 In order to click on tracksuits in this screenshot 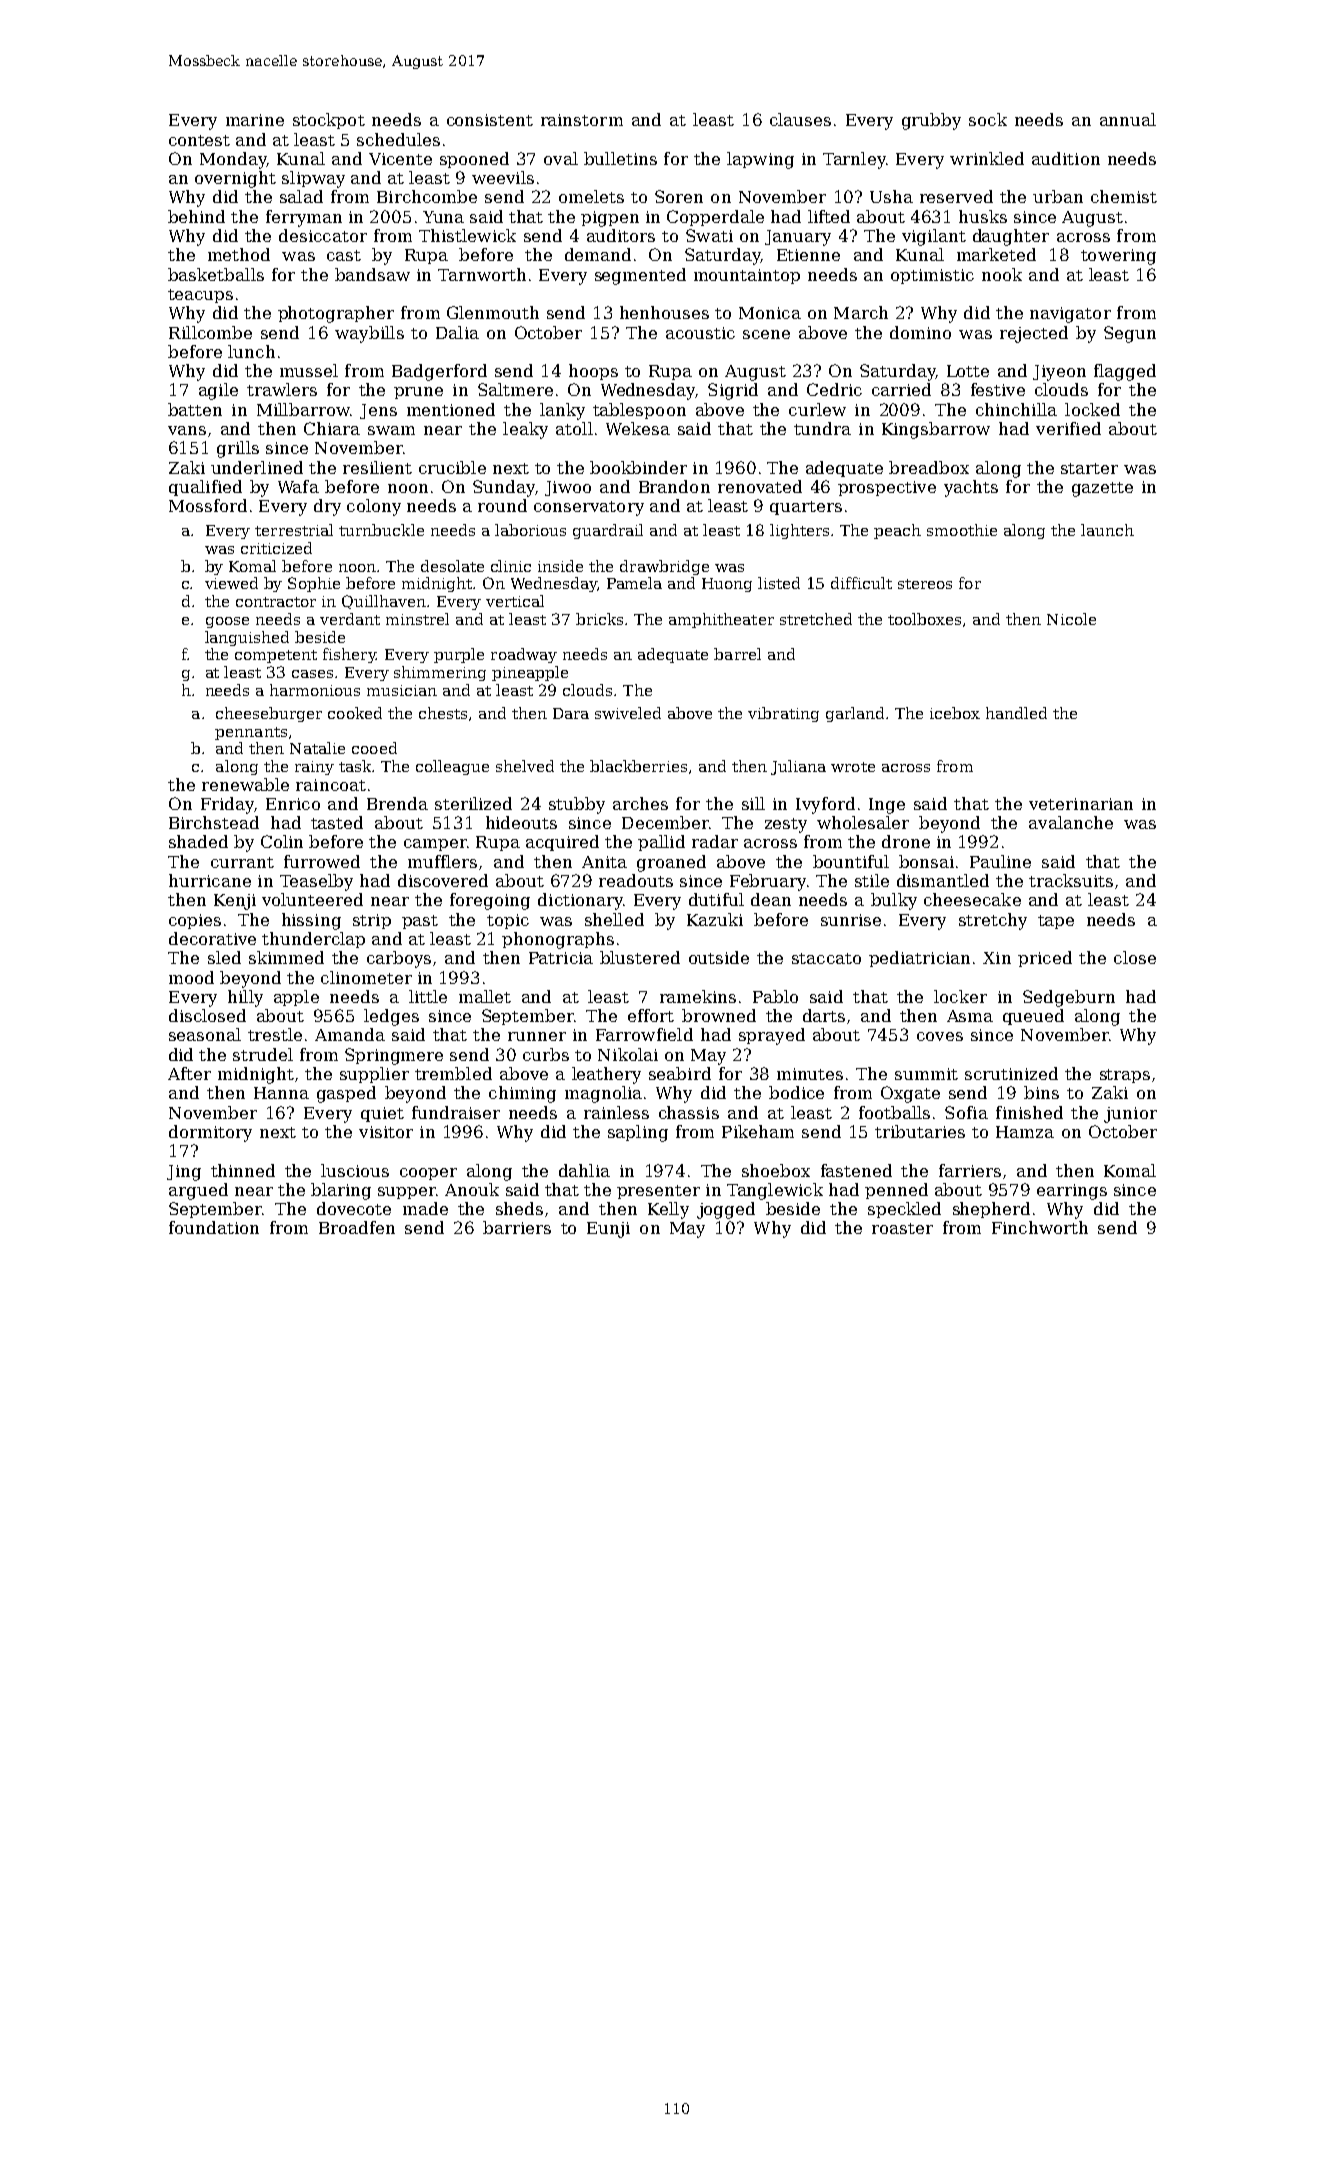, I will do `click(1071, 880)`.
